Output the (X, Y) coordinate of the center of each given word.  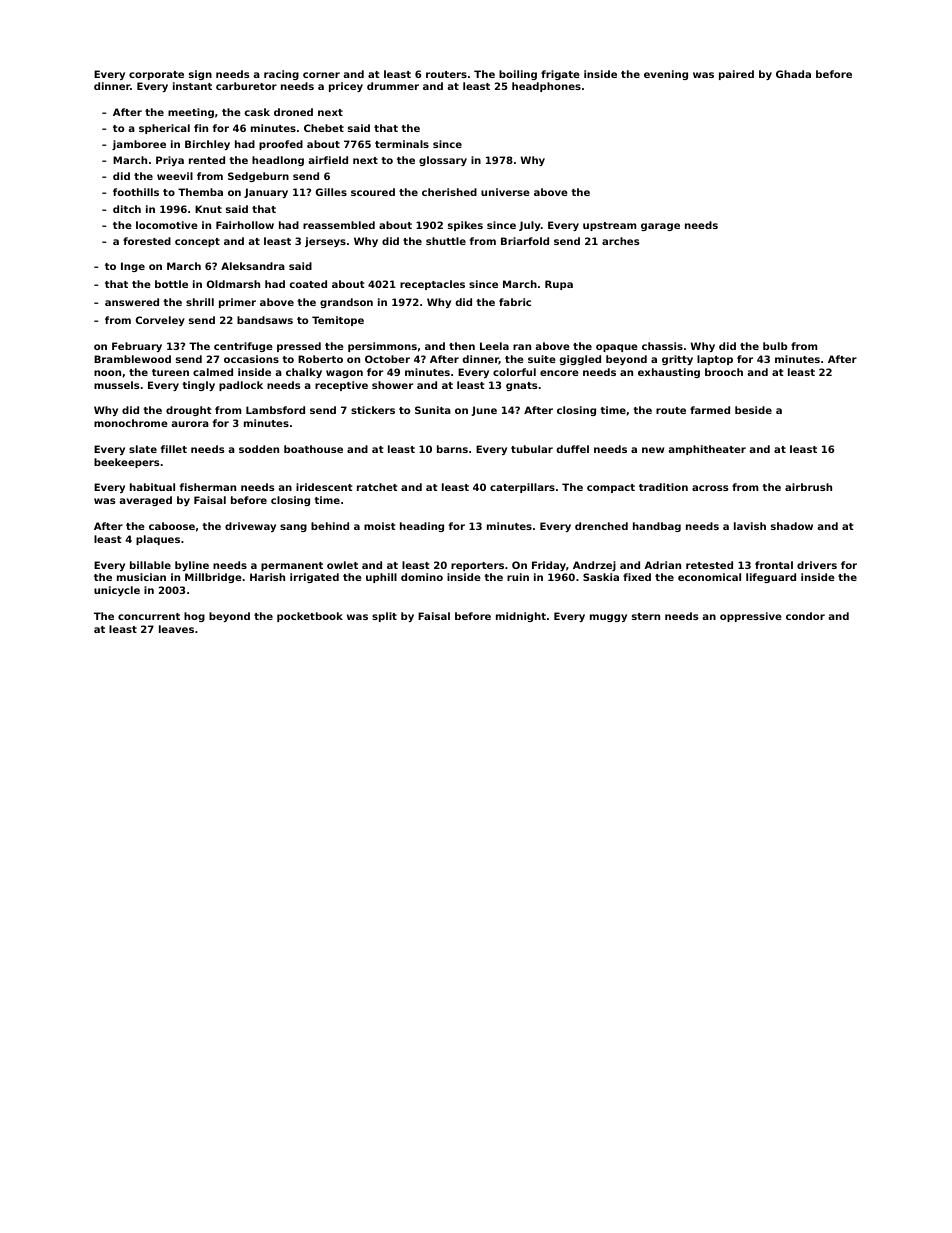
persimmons (382, 347)
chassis (662, 346)
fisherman (208, 487)
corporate (156, 75)
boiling (518, 75)
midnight (521, 617)
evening (666, 75)
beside (753, 410)
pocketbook (310, 617)
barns (452, 449)
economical (709, 577)
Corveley (160, 321)
